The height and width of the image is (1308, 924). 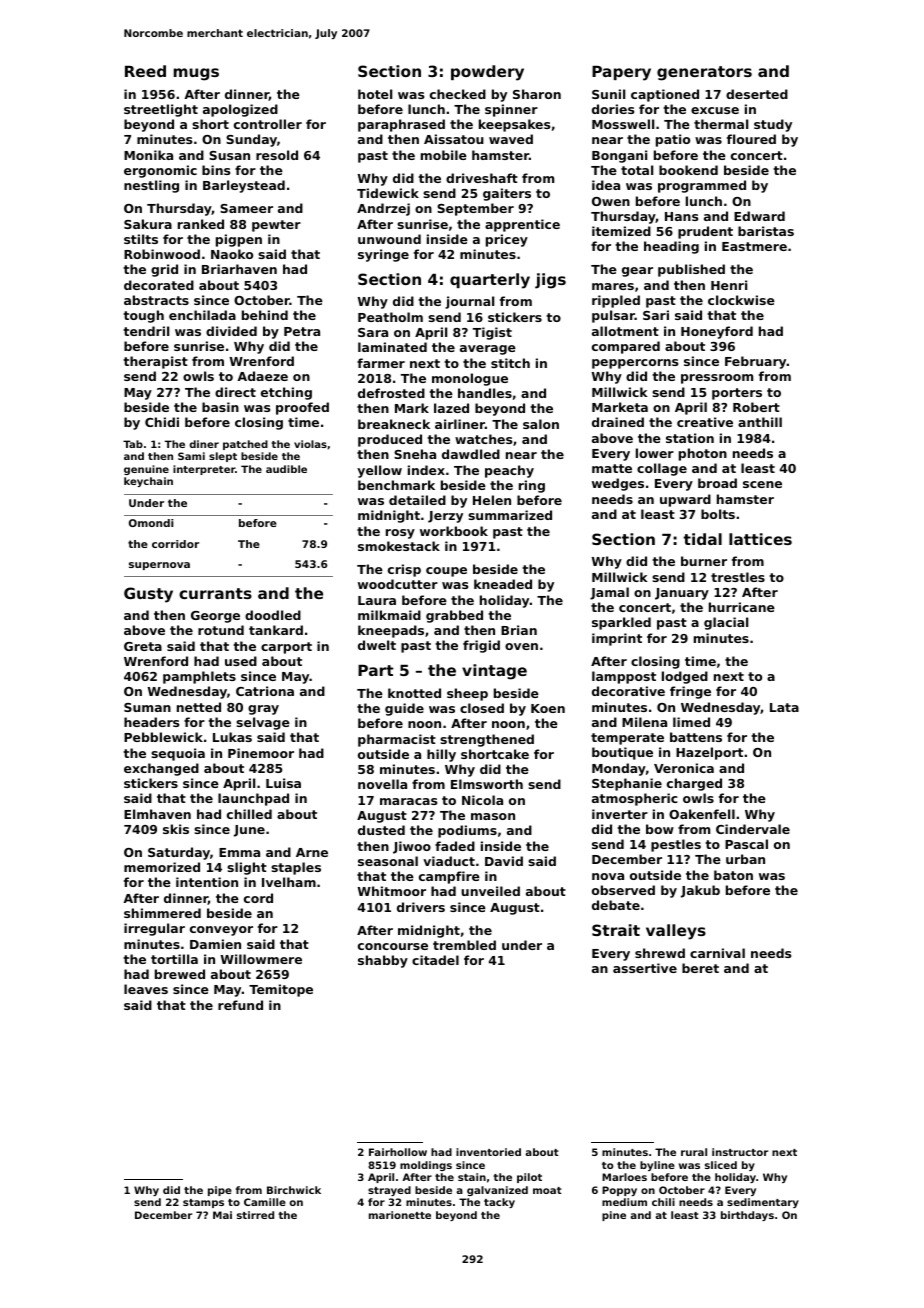 I want to click on stitch, so click(x=510, y=363).
